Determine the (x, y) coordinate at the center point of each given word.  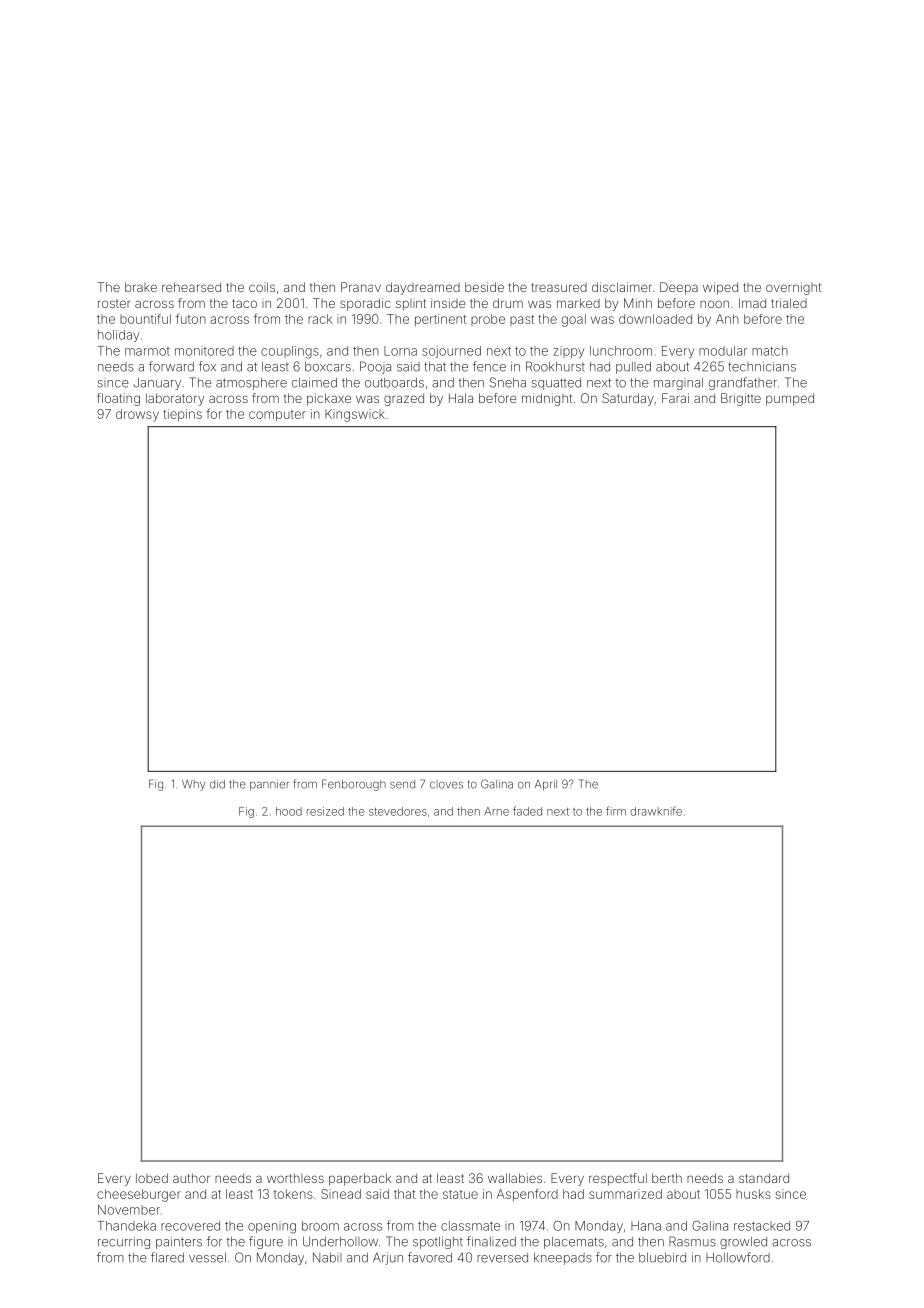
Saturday (628, 399)
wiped (720, 288)
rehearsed (191, 287)
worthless (295, 1178)
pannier (269, 785)
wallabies (515, 1178)
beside (484, 287)
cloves (446, 784)
